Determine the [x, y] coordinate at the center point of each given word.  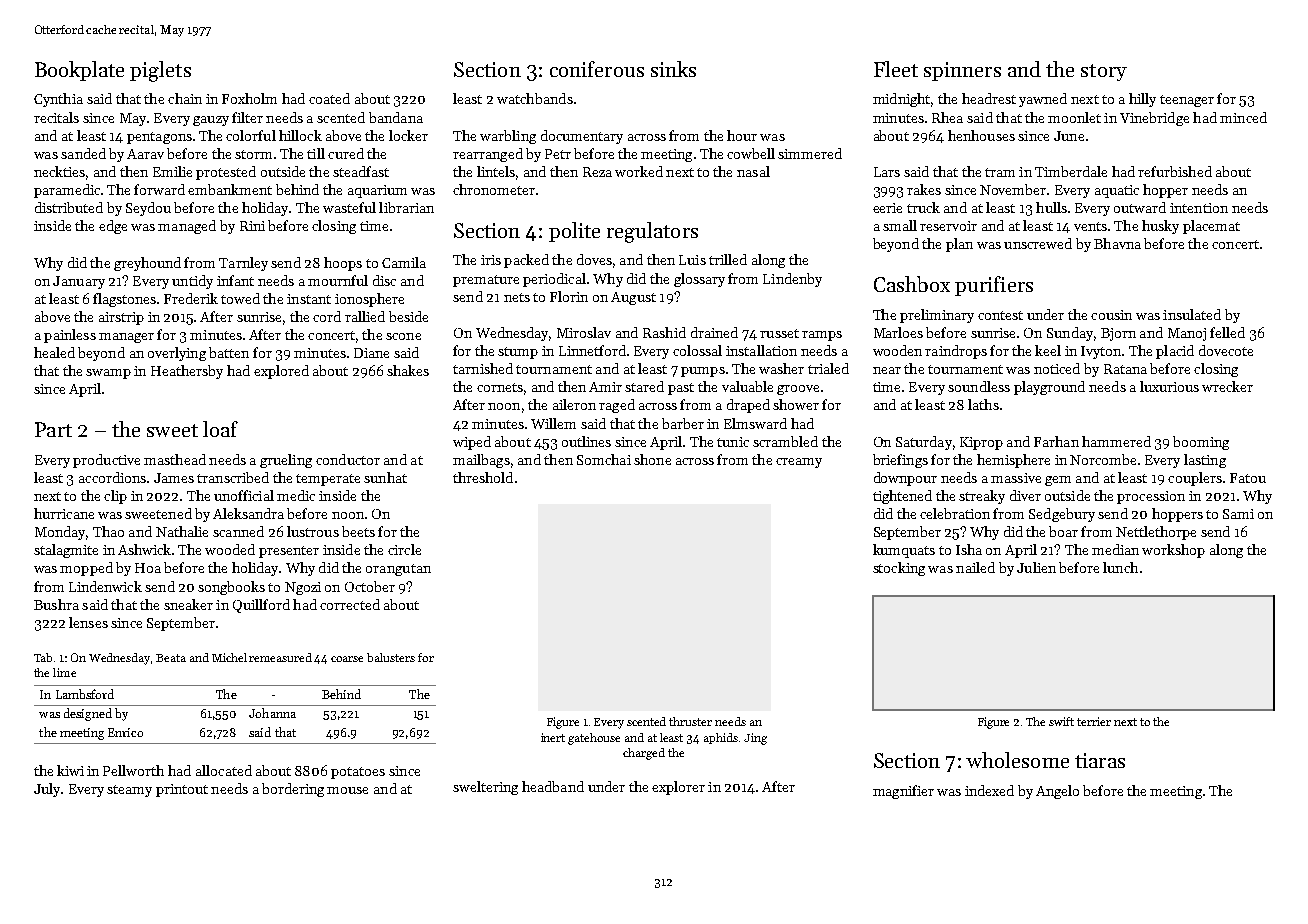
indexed [989, 790]
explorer [678, 788]
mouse [347, 790]
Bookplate [79, 71]
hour [742, 135]
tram [1000, 172]
